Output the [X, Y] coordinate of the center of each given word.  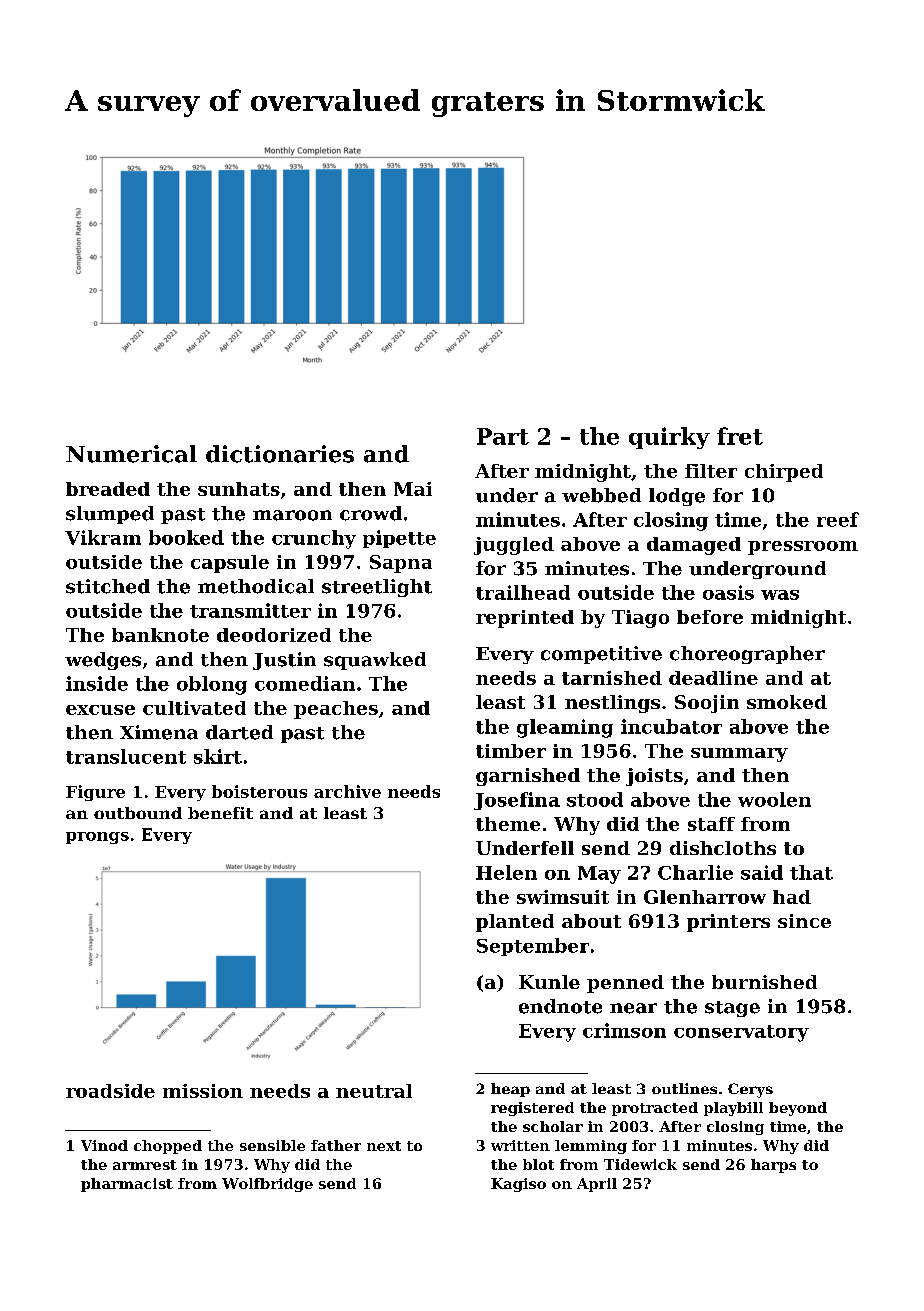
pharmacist [127, 1185]
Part [503, 436]
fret [740, 436]
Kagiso [518, 1185]
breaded [108, 489]
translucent [126, 756]
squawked [375, 661]
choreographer [747, 655]
